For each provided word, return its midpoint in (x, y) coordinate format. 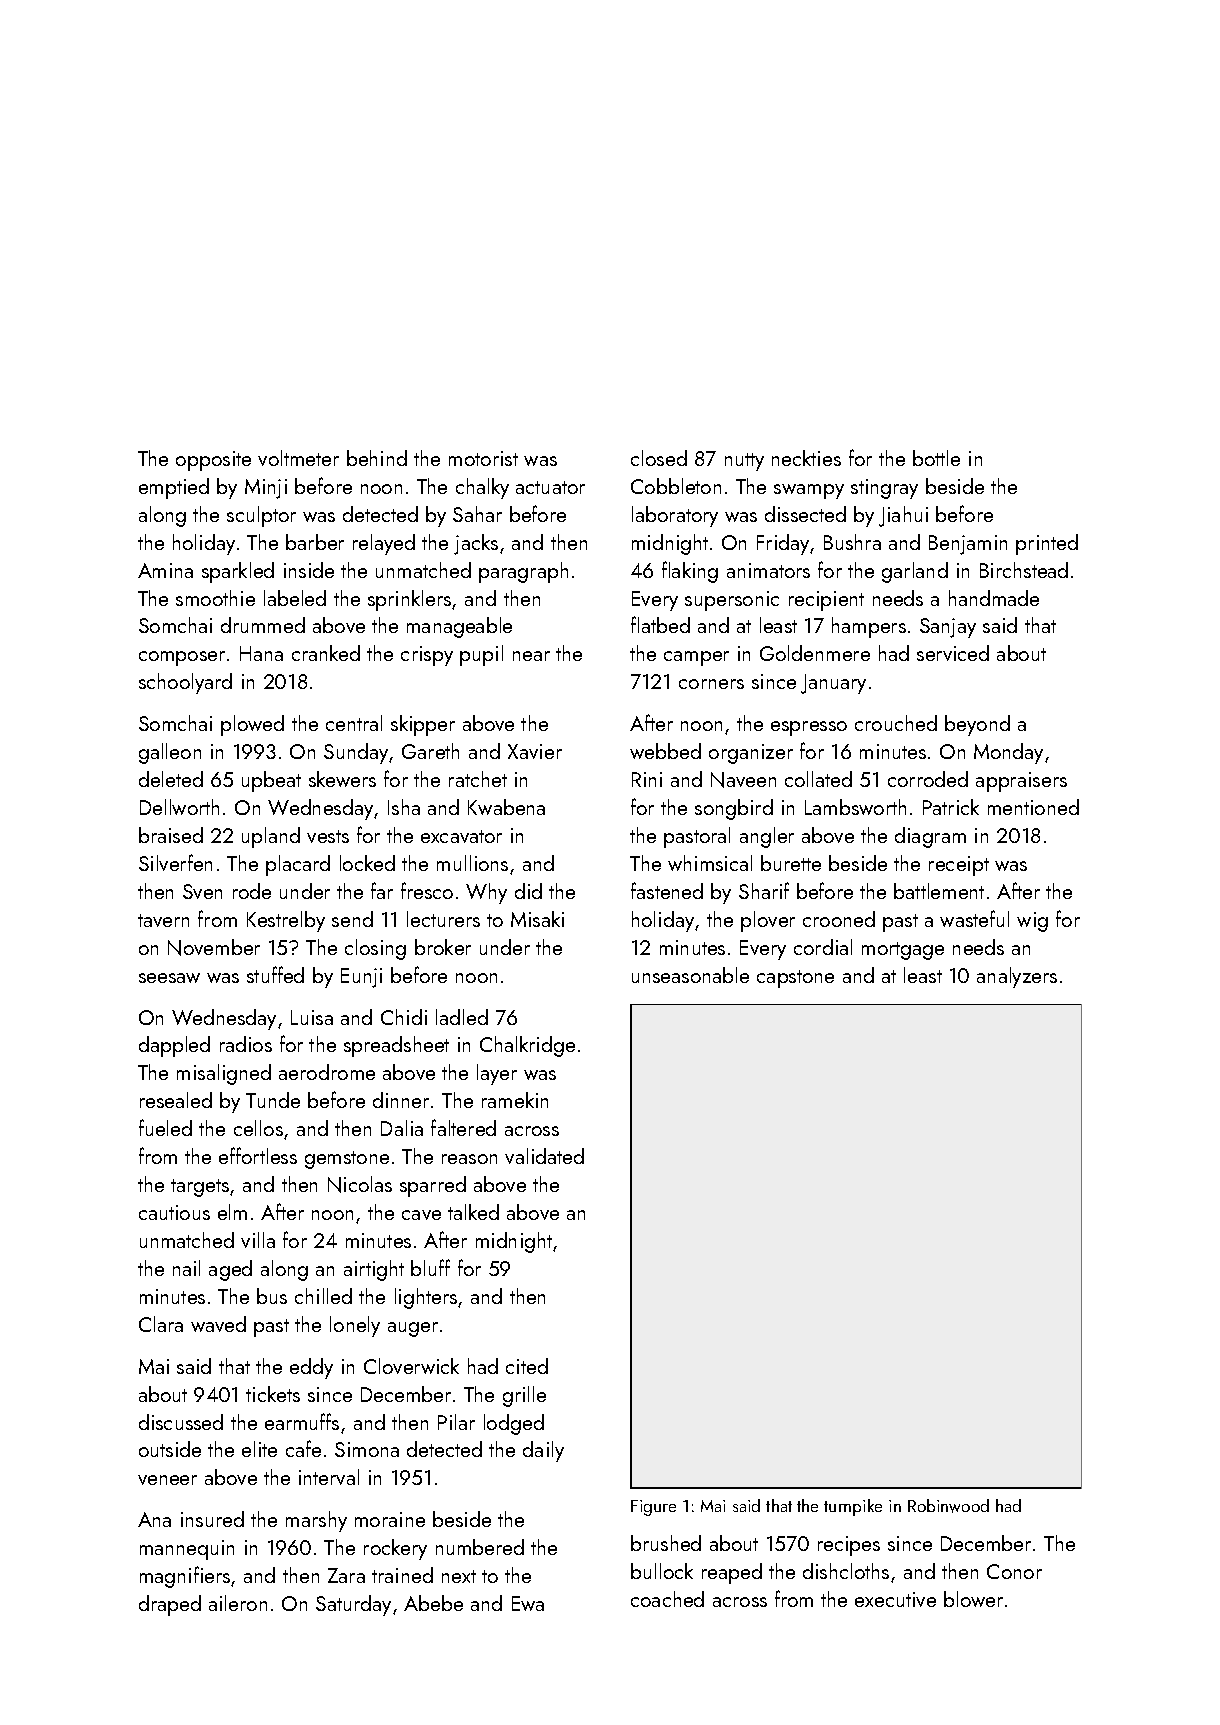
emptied (174, 488)
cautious (174, 1212)
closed (659, 458)
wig (1032, 922)
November (214, 947)
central (354, 723)
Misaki (537, 919)
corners (711, 684)
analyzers (1017, 977)
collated (818, 779)
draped (170, 1605)
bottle (936, 458)
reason (469, 1159)
